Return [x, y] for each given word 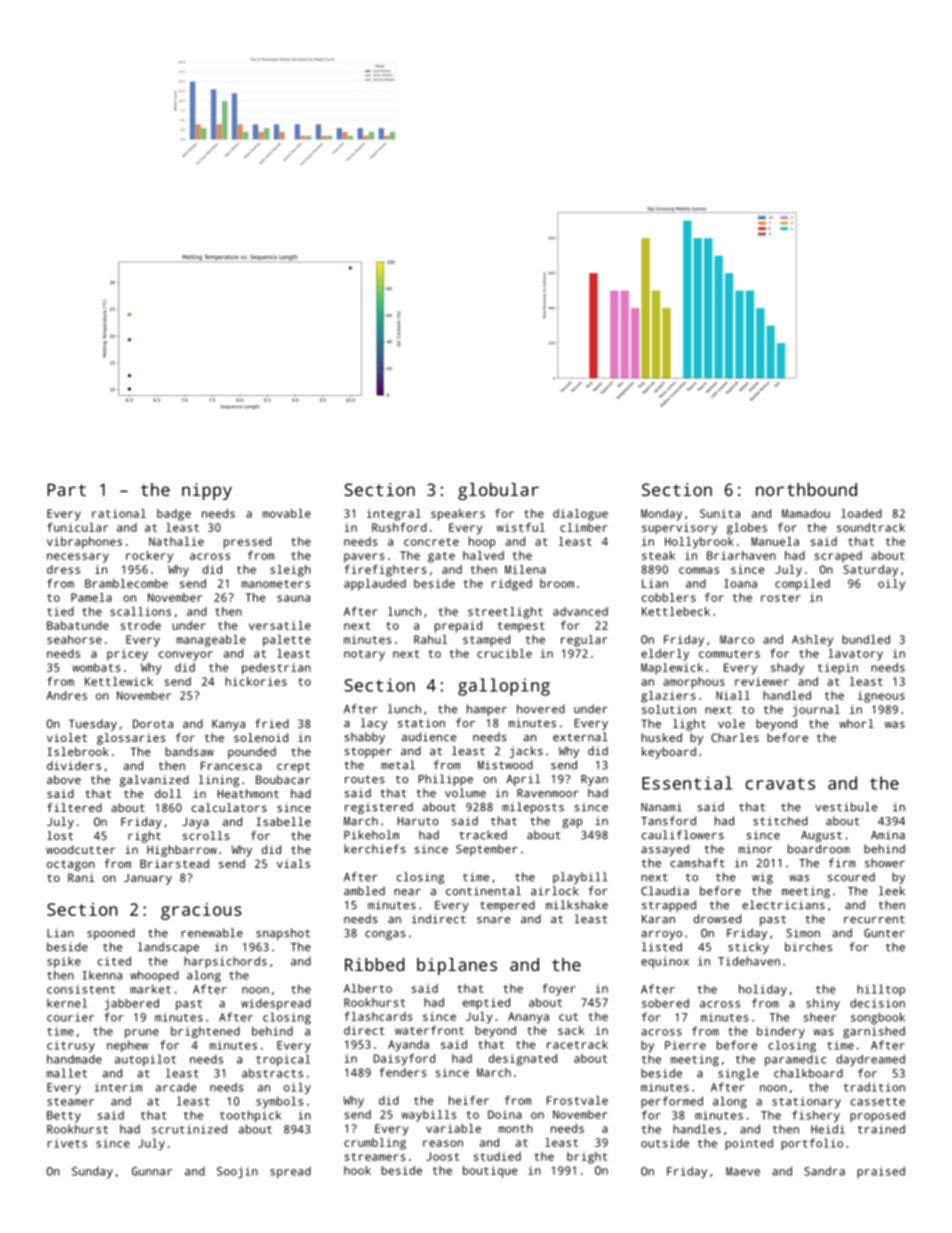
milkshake [577, 905]
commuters [729, 654]
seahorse [74, 639]
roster [781, 598]
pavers [364, 558]
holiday [763, 990]
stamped [486, 641]
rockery [149, 557]
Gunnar [152, 1171]
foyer [559, 990]
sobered [665, 1003]
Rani [81, 877]
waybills [428, 1116]
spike [64, 963]
